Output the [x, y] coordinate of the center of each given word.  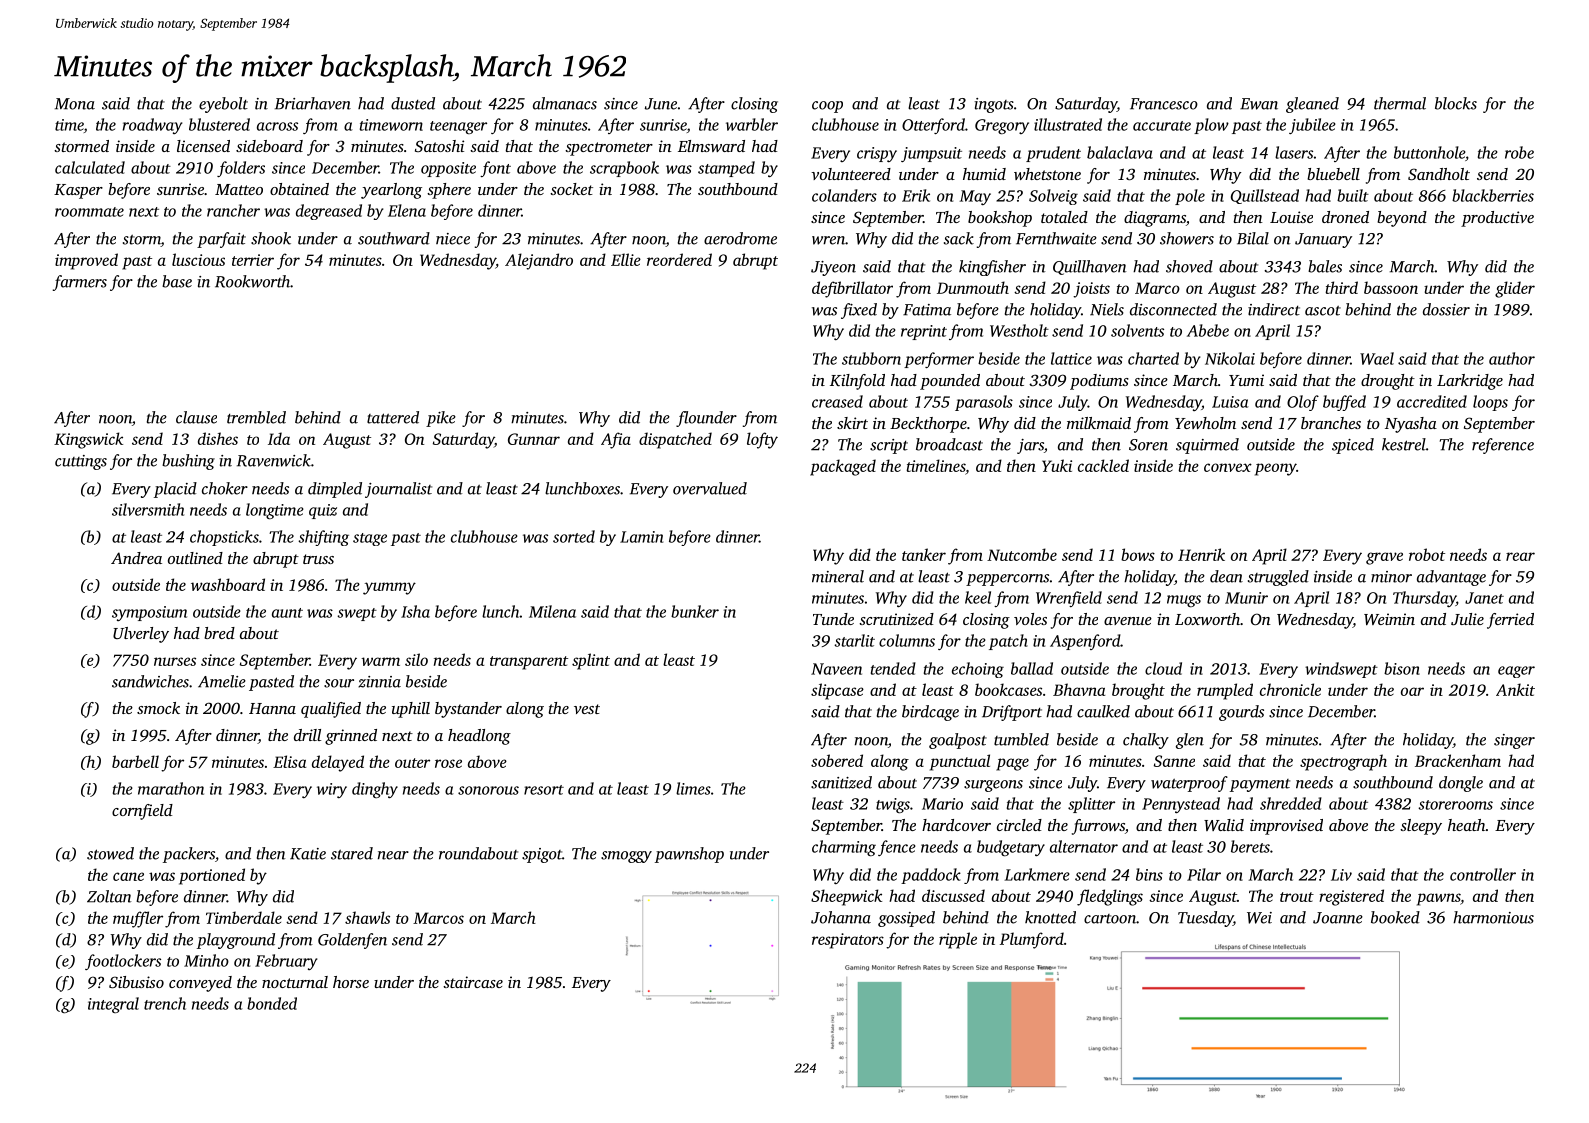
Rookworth [252, 281]
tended [893, 668]
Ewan [1259, 104]
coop [827, 107]
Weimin [1389, 619]
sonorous [488, 790]
